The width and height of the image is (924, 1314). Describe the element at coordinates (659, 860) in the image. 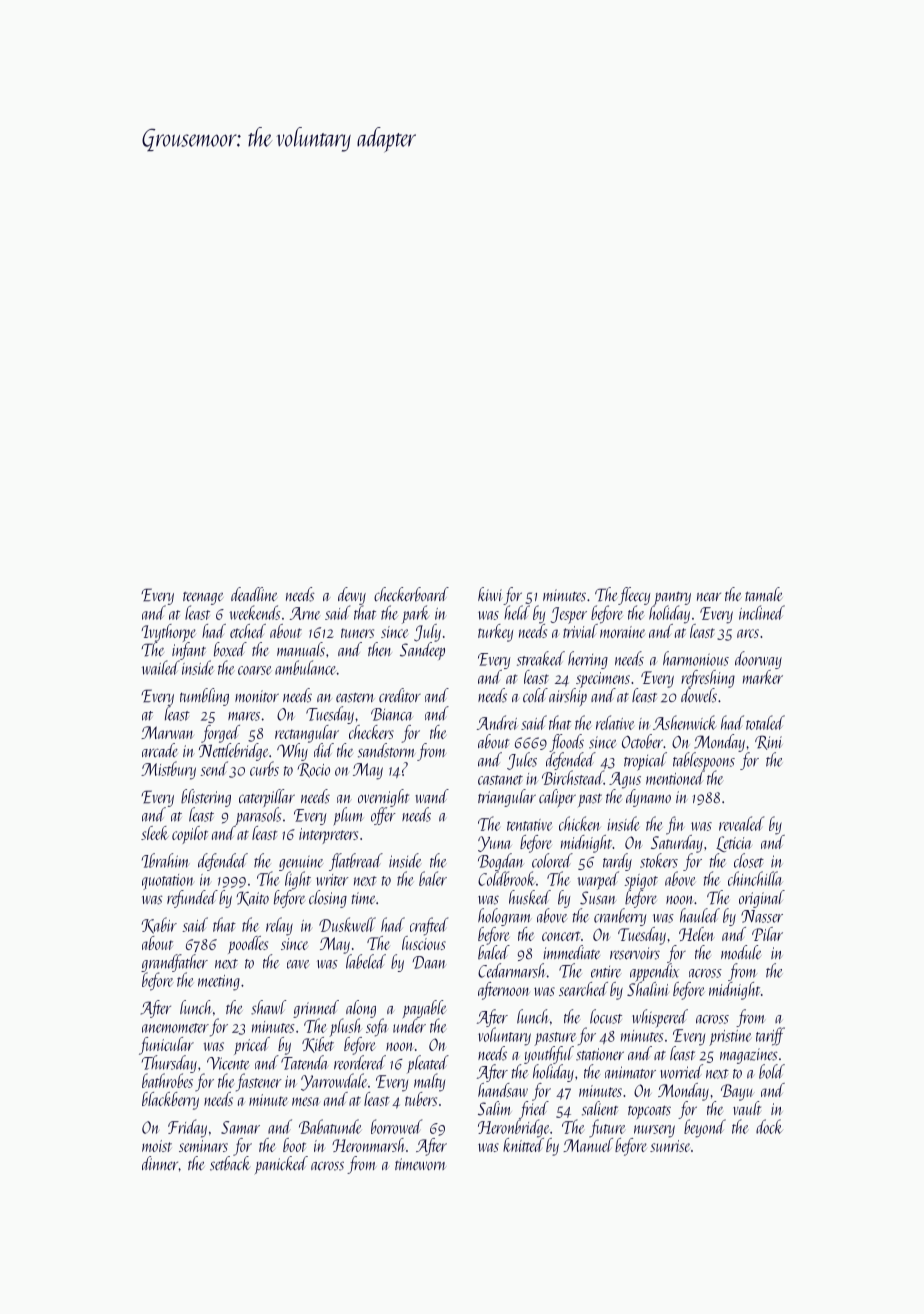

I see `stokers` at that location.
